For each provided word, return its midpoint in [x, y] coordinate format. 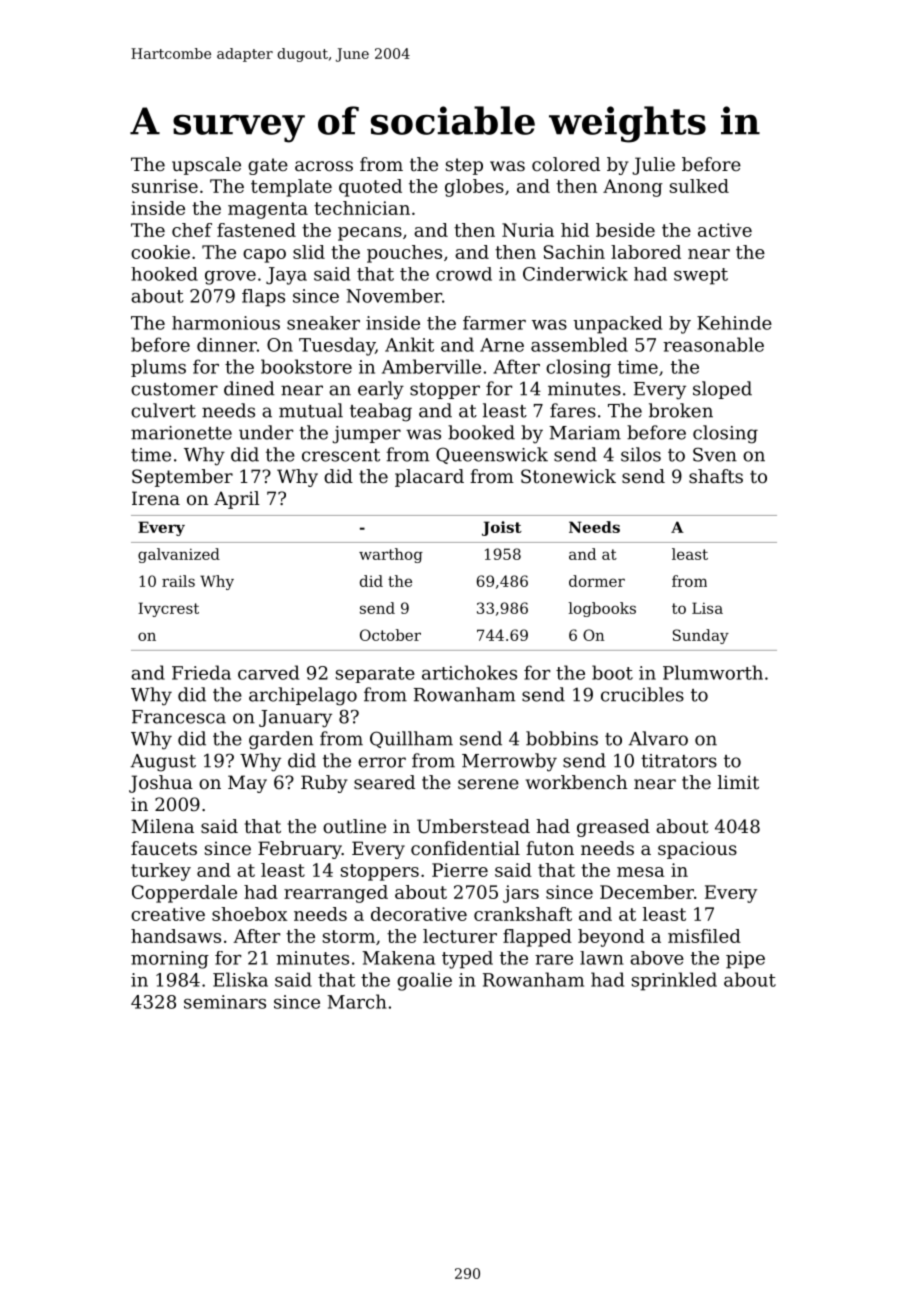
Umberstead [473, 826]
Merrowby [509, 762]
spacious [697, 850]
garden [281, 740]
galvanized [179, 555]
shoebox [249, 914]
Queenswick [492, 455]
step [464, 166]
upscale [206, 166]
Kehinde [734, 323]
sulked [699, 186]
